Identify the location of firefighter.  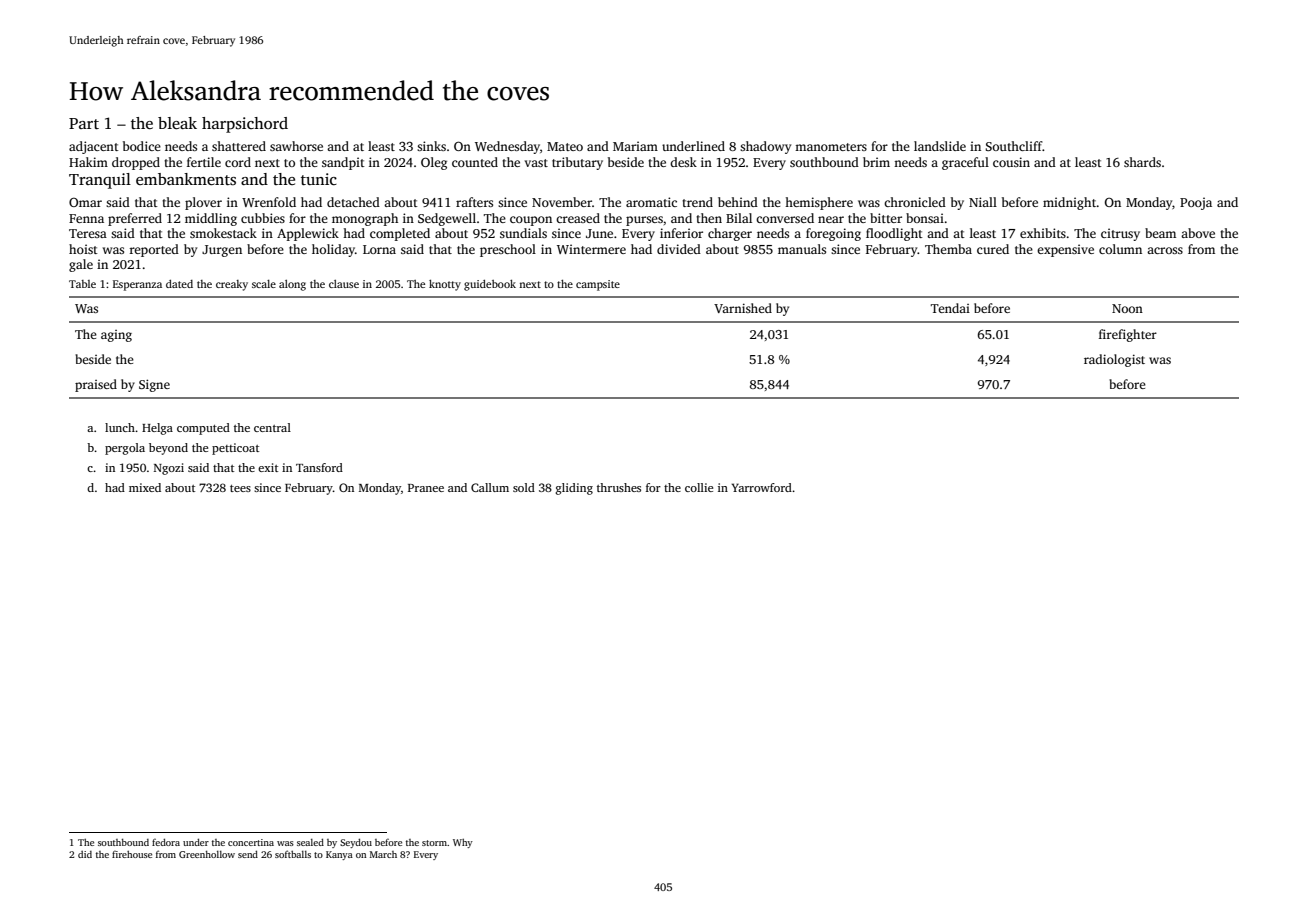
(1128, 335).
